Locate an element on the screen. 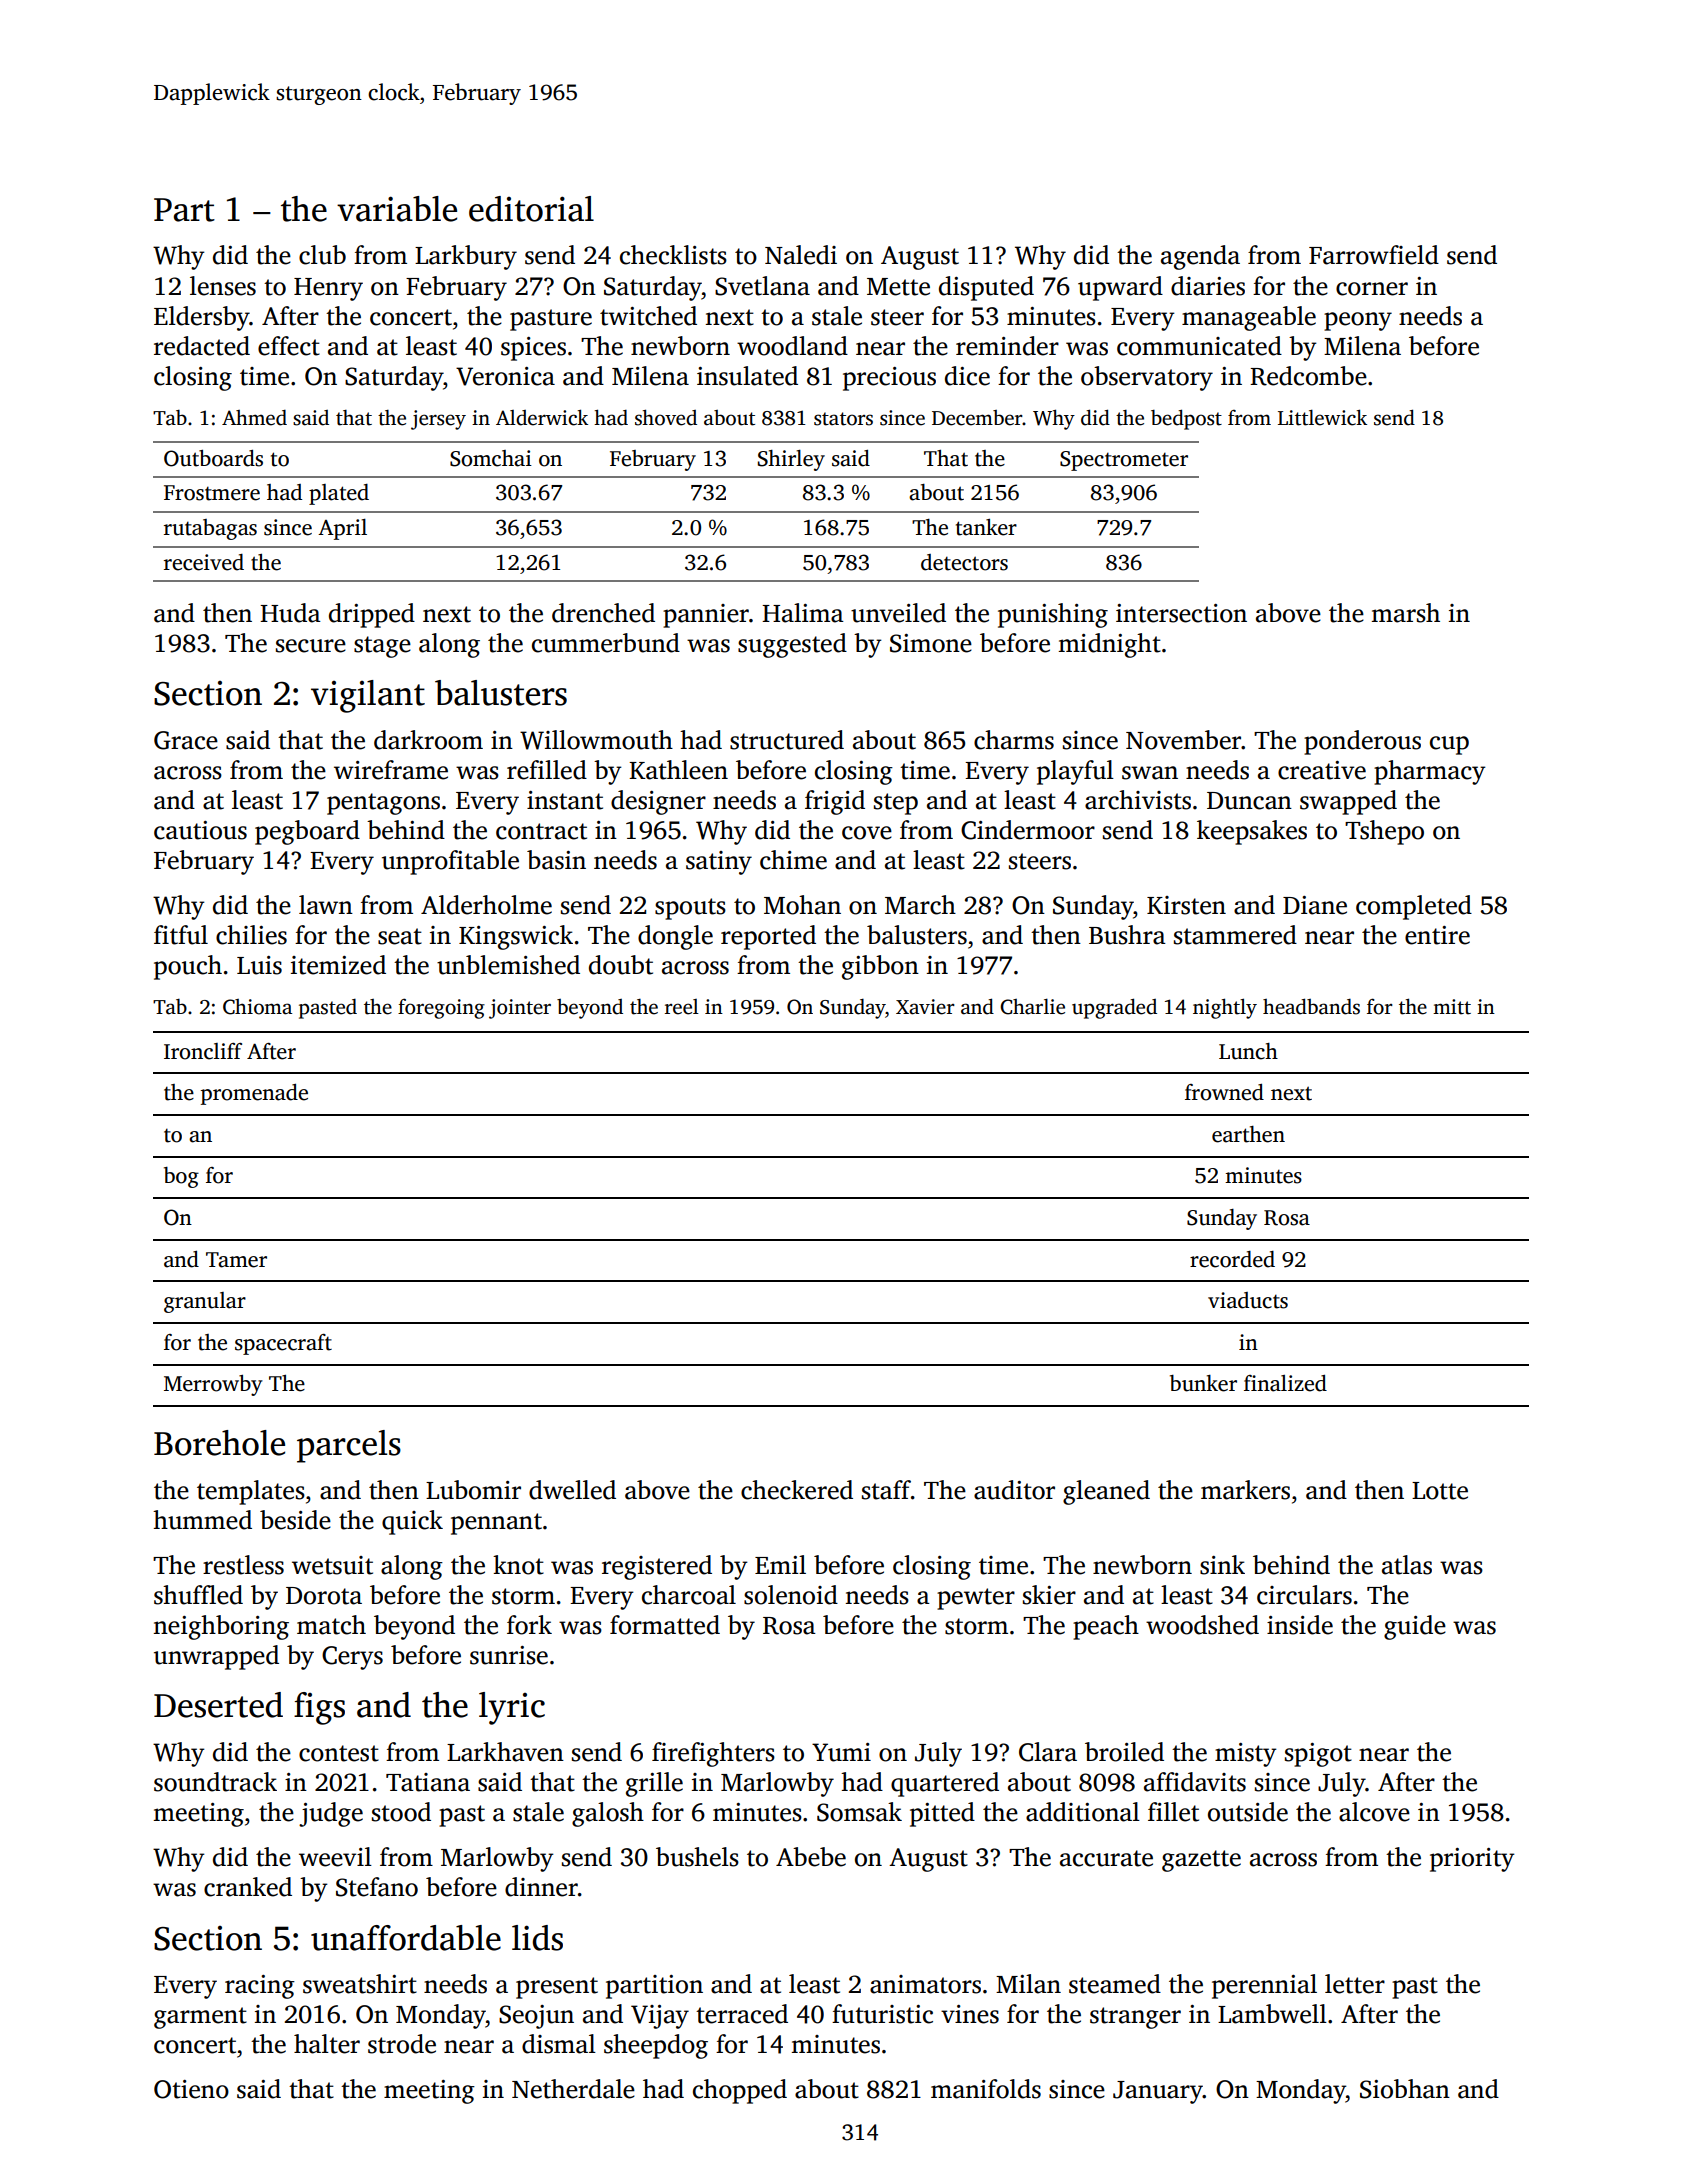 The image size is (1683, 2178). redacted is located at coordinates (202, 346).
